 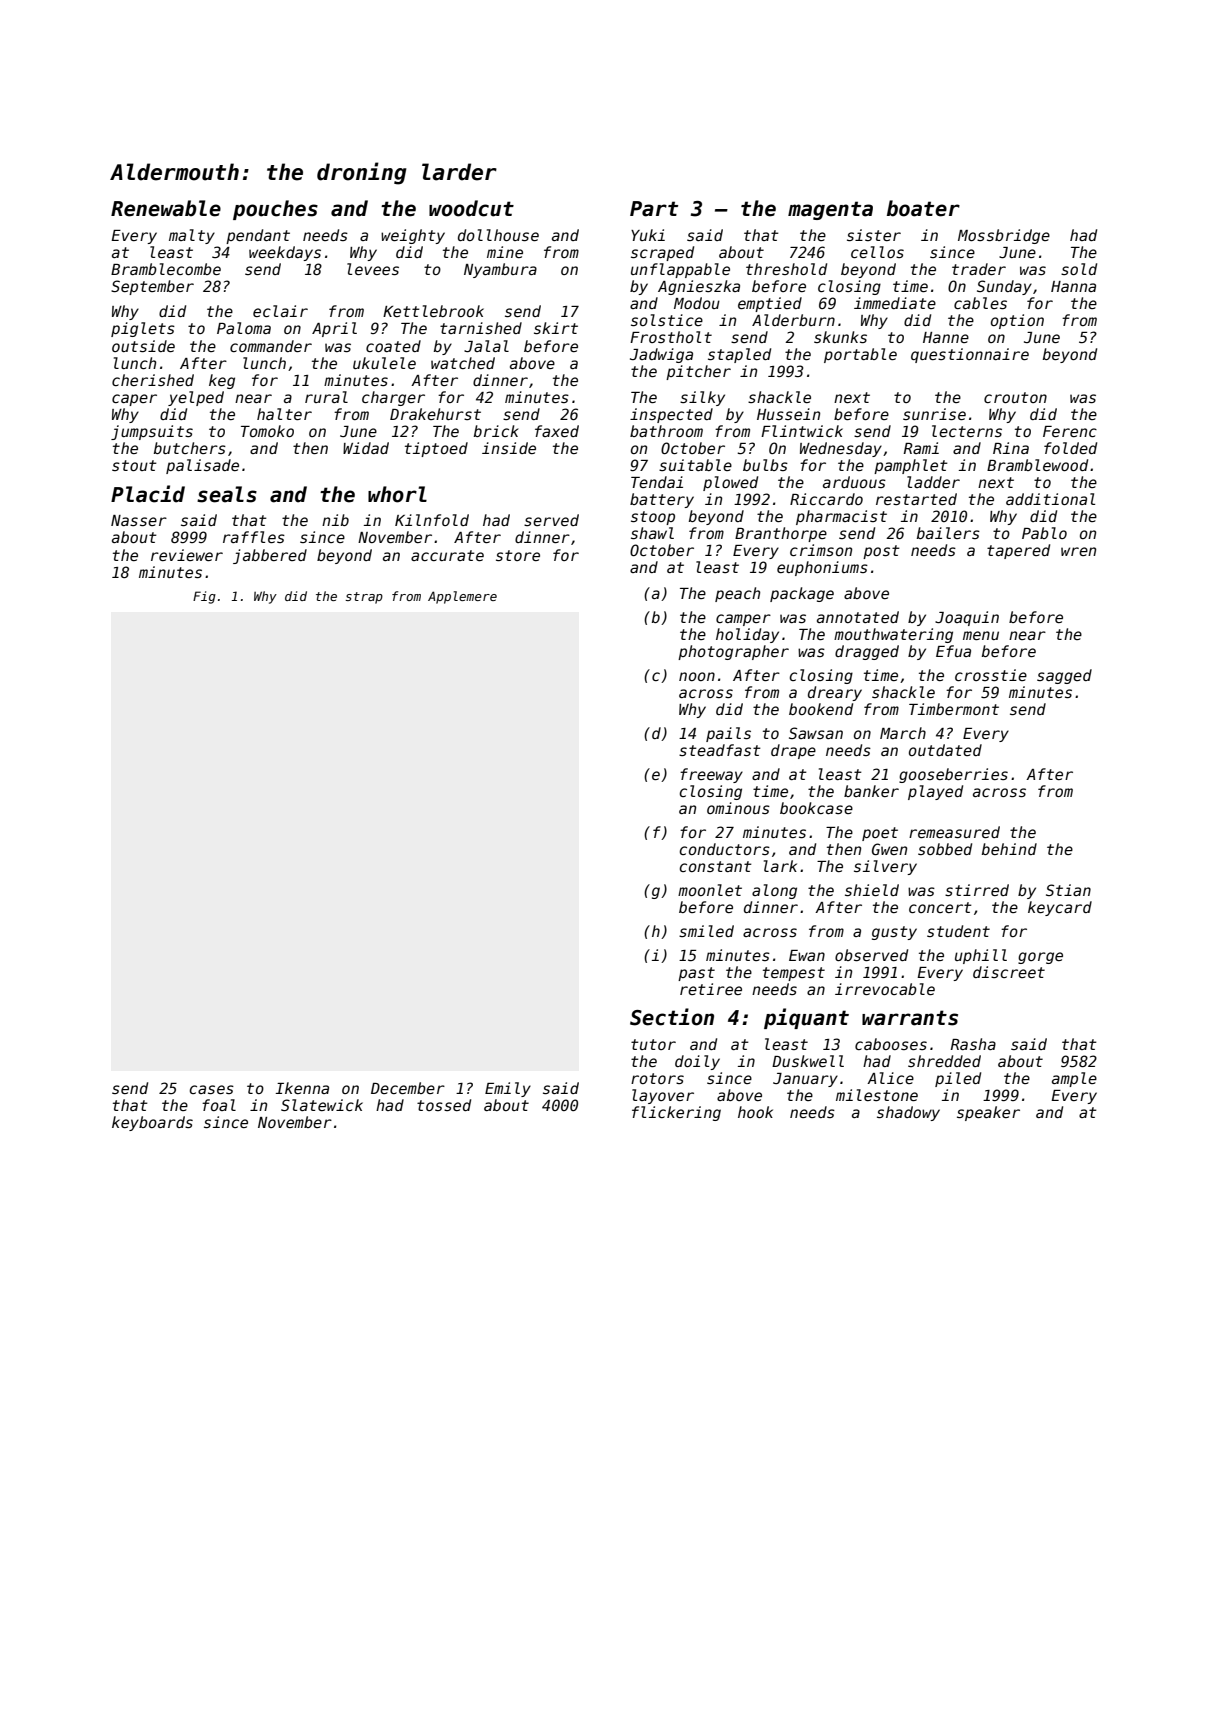 What do you see at coordinates (940, 907) in the page?
I see `concert` at bounding box center [940, 907].
